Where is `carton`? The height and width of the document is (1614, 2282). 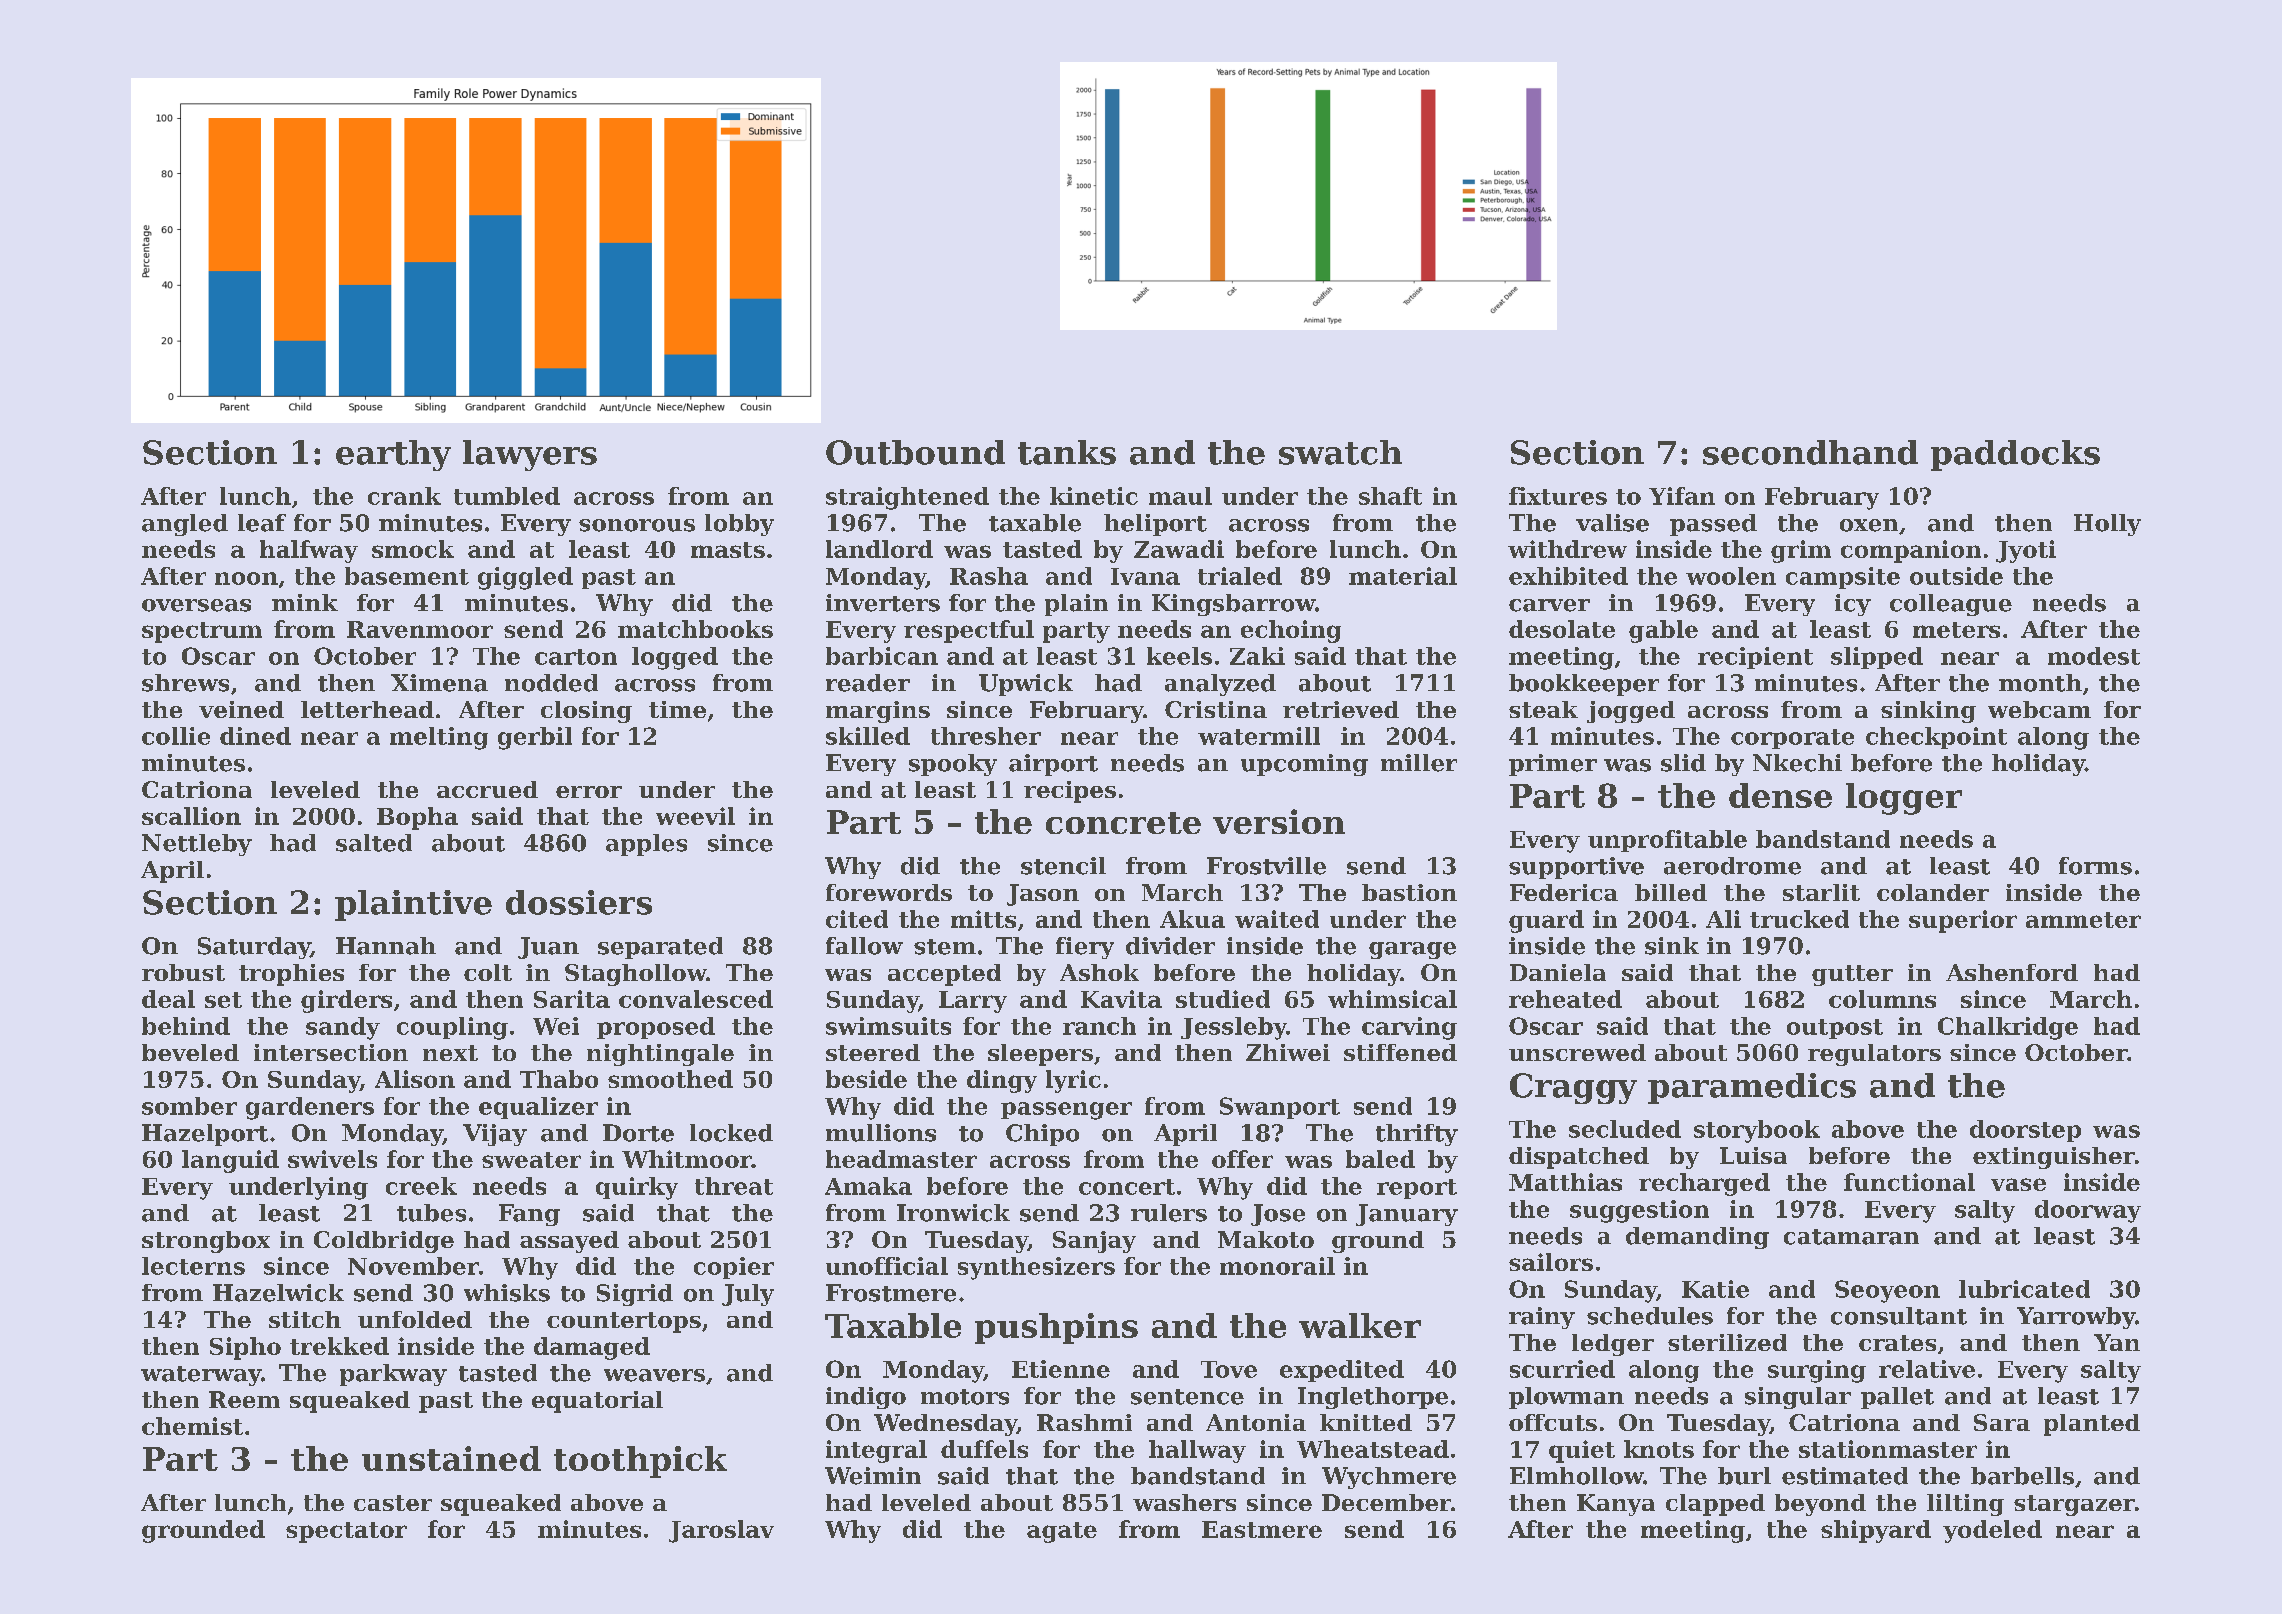
carton is located at coordinates (576, 657).
